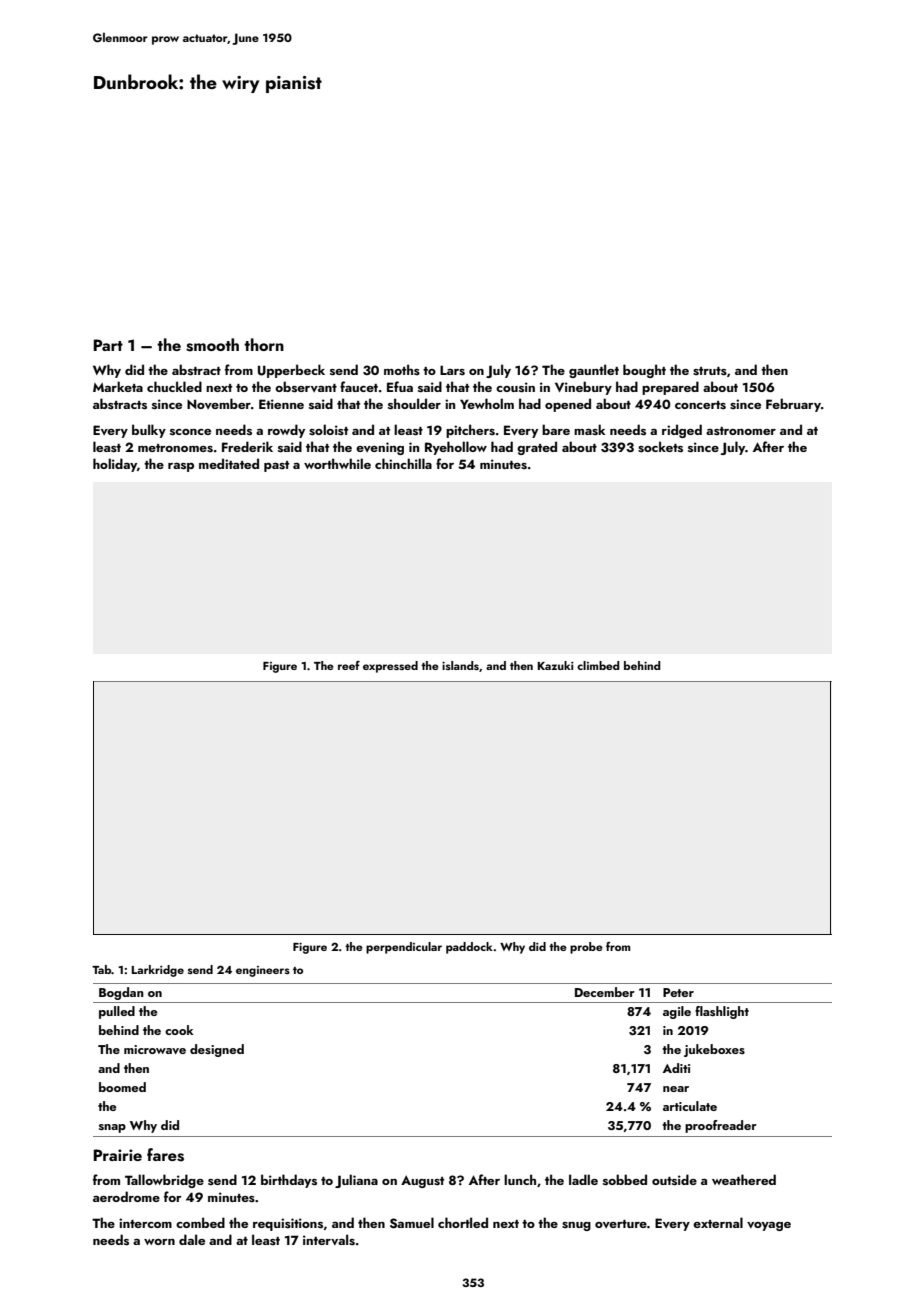 This screenshot has height=1308, width=924. I want to click on reef, so click(349, 665).
